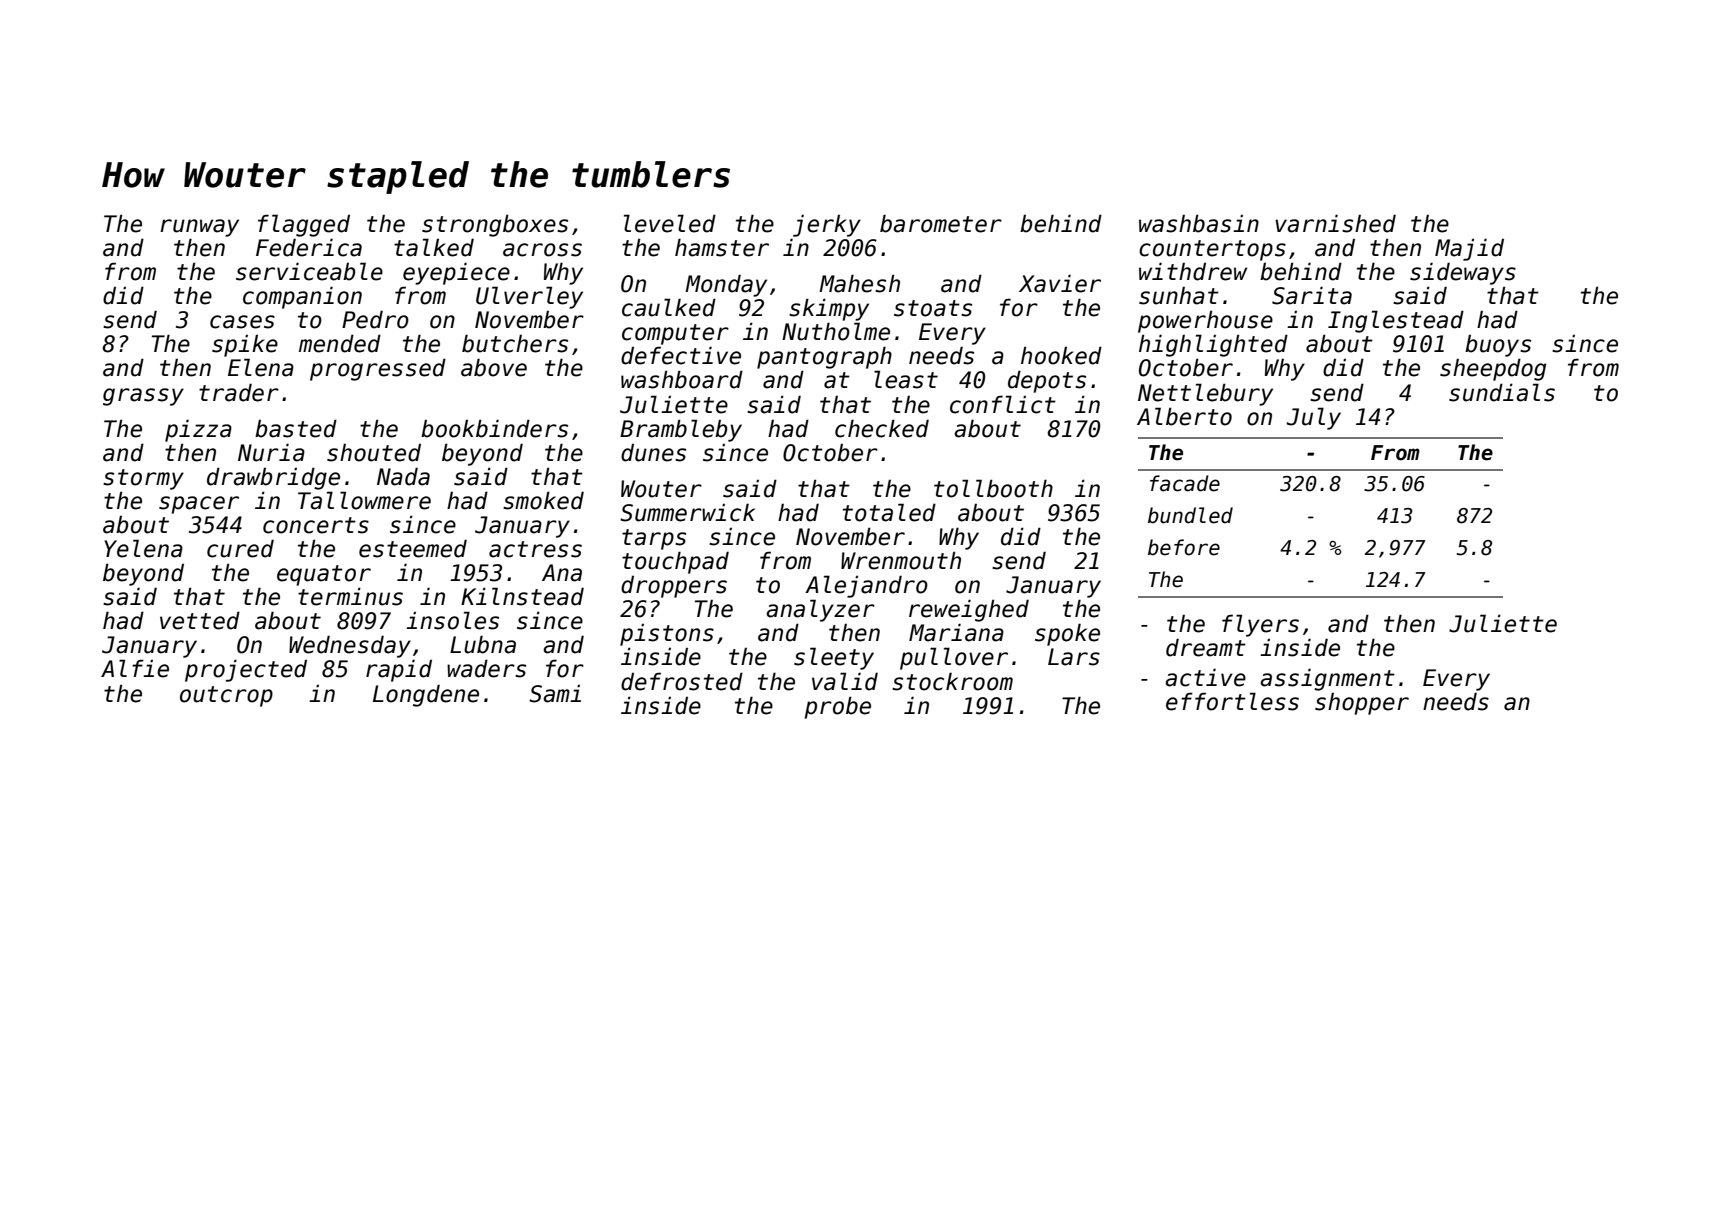 The height and width of the screenshot is (1218, 1722). Describe the element at coordinates (1232, 701) in the screenshot. I see `effortless` at that location.
